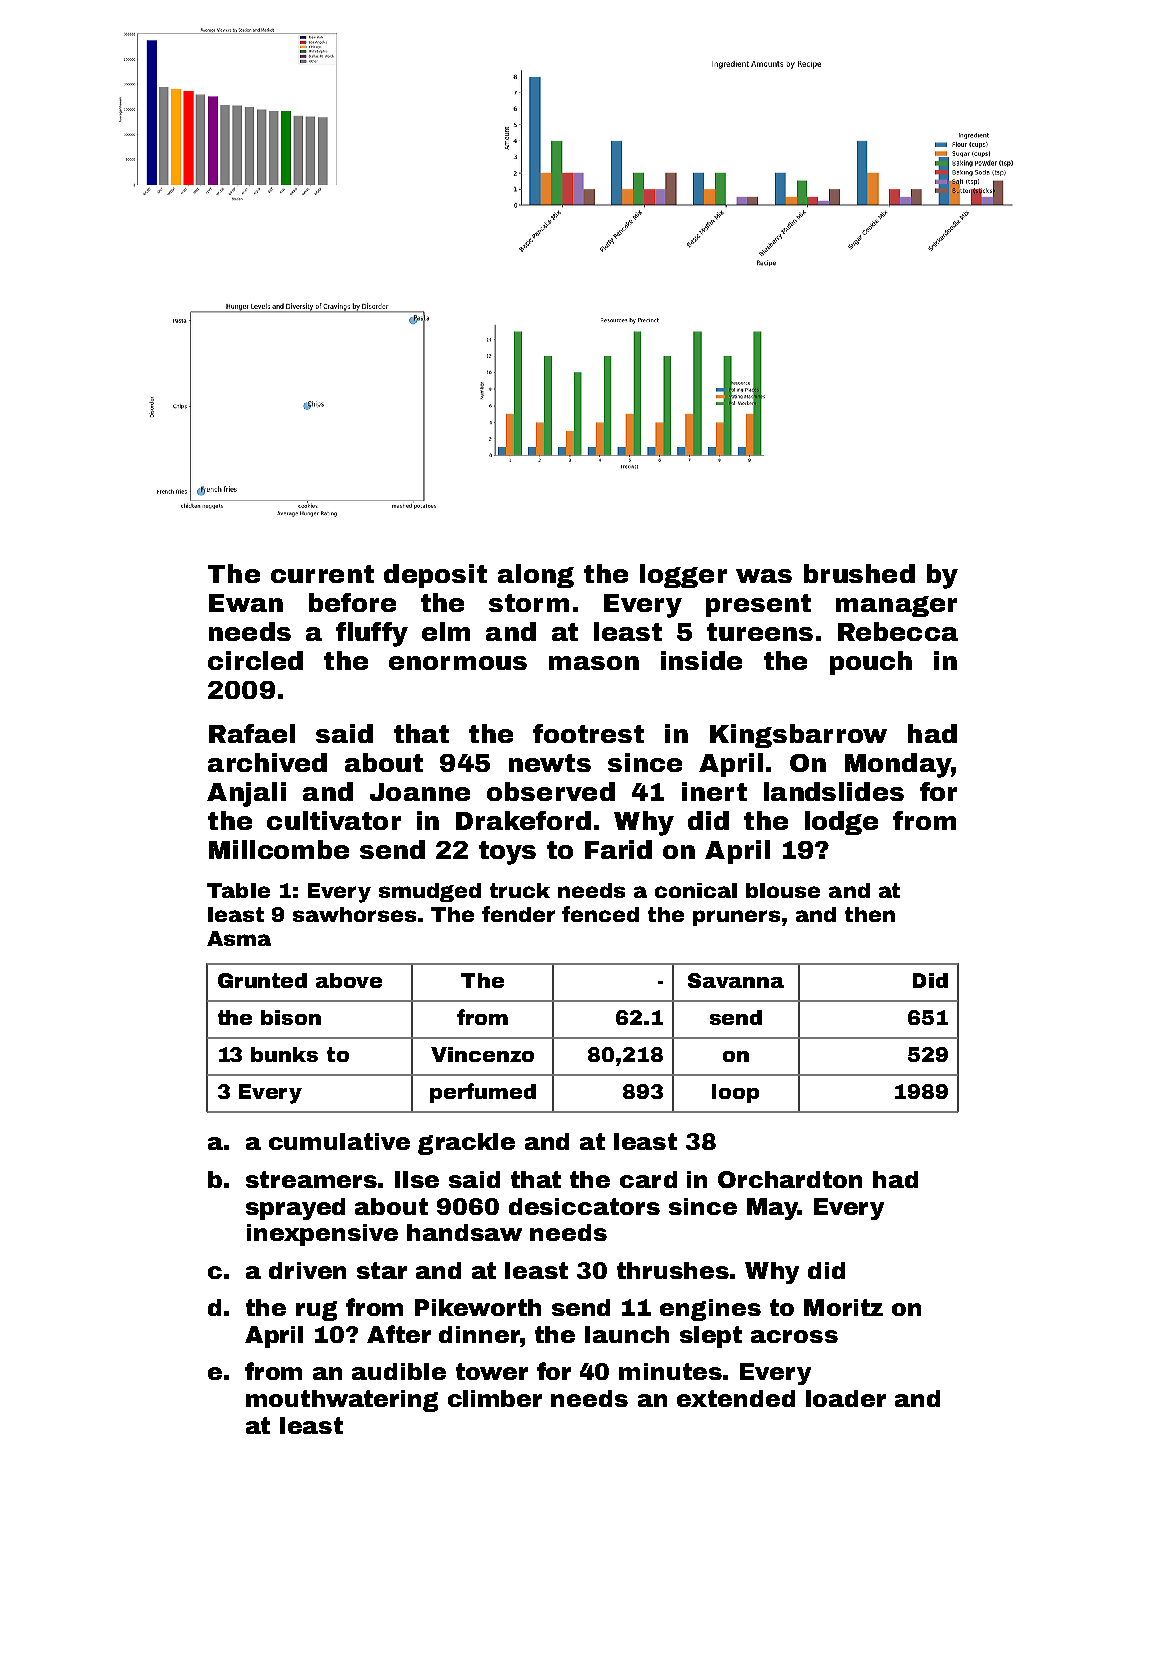 The image size is (1165, 1654). What do you see at coordinates (483, 1093) in the screenshot?
I see `perfumed` at bounding box center [483, 1093].
